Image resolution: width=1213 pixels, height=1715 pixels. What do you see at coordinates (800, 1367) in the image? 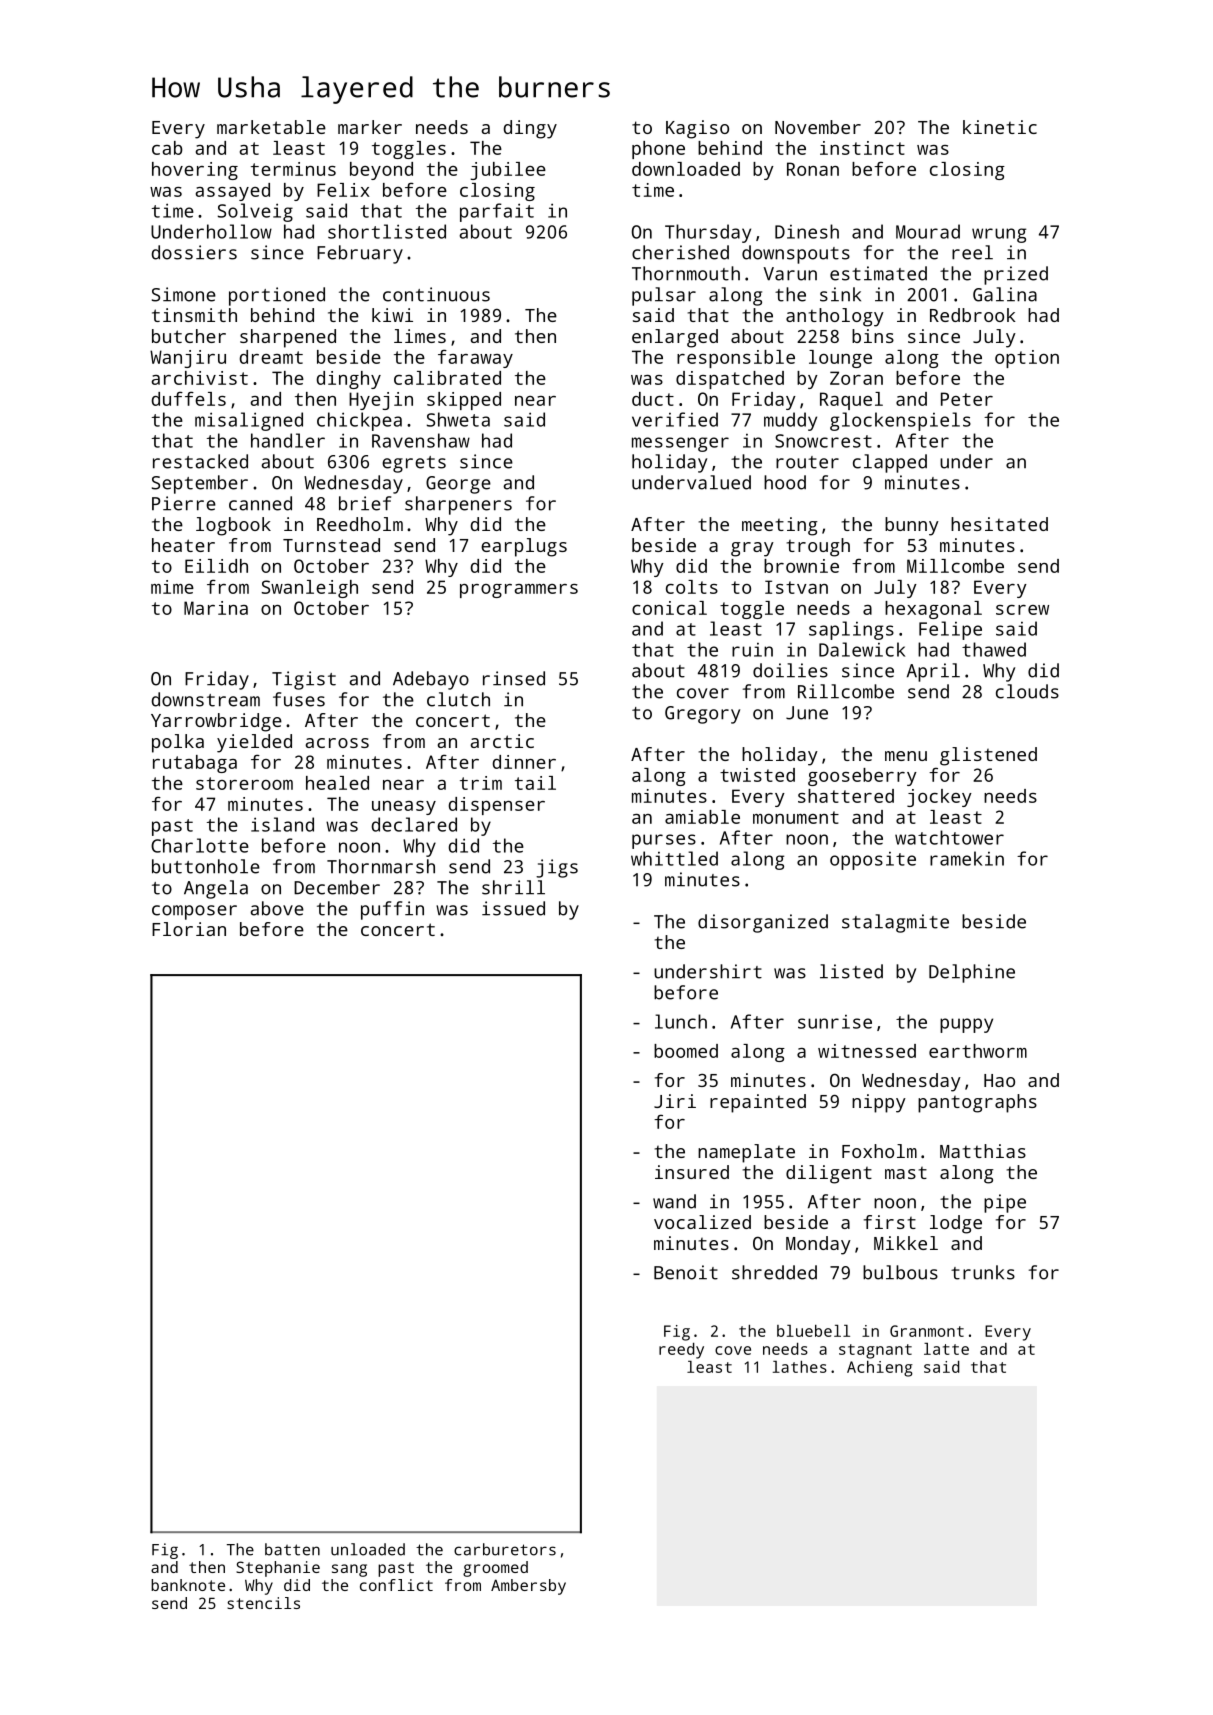
I see `lathes` at bounding box center [800, 1367].
